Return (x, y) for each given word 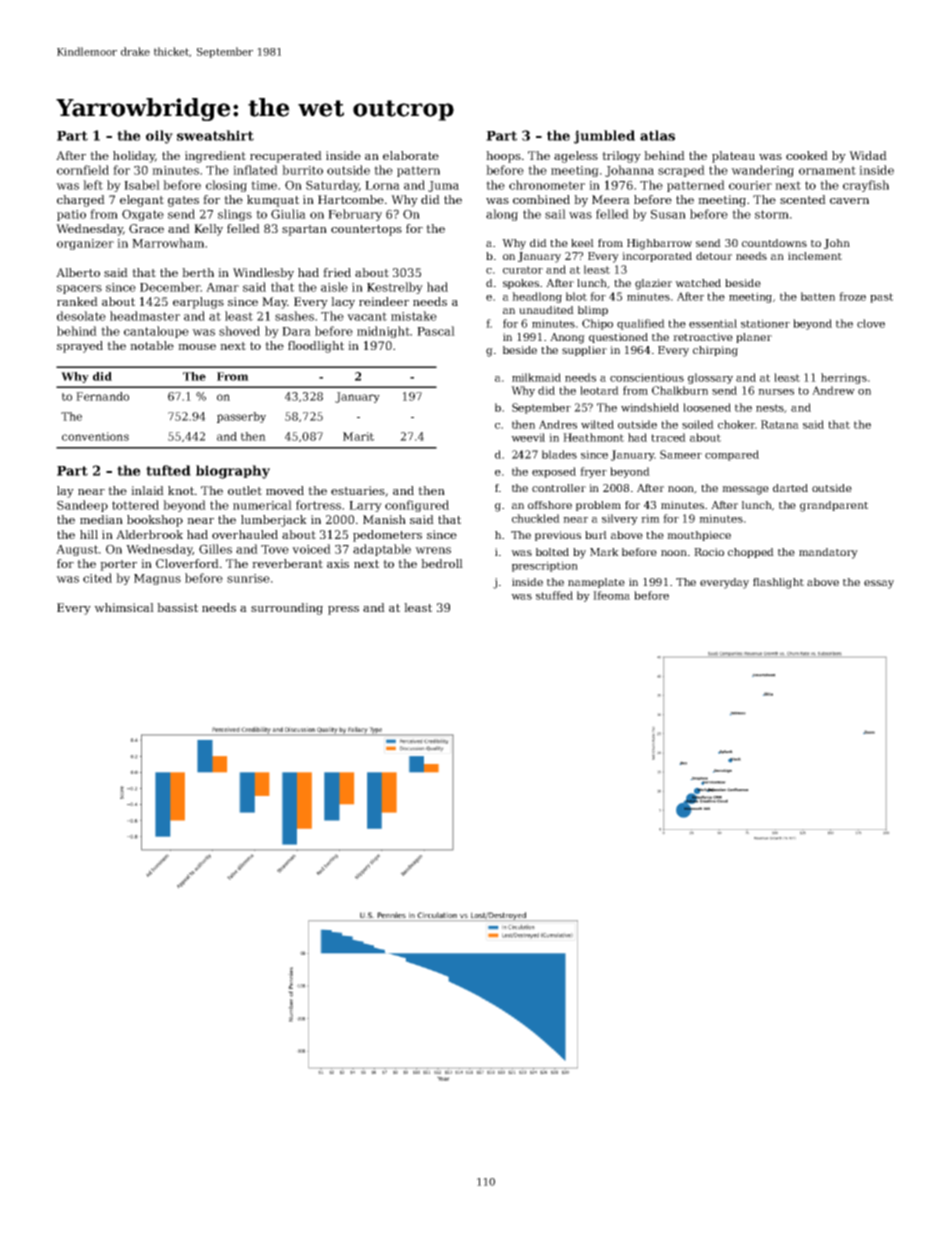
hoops (503, 157)
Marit (358, 436)
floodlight (316, 347)
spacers (79, 289)
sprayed (80, 347)
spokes (521, 284)
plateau (733, 157)
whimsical (124, 607)
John (837, 244)
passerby (241, 417)
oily (159, 137)
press (343, 610)
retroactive (703, 337)
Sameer (681, 454)
